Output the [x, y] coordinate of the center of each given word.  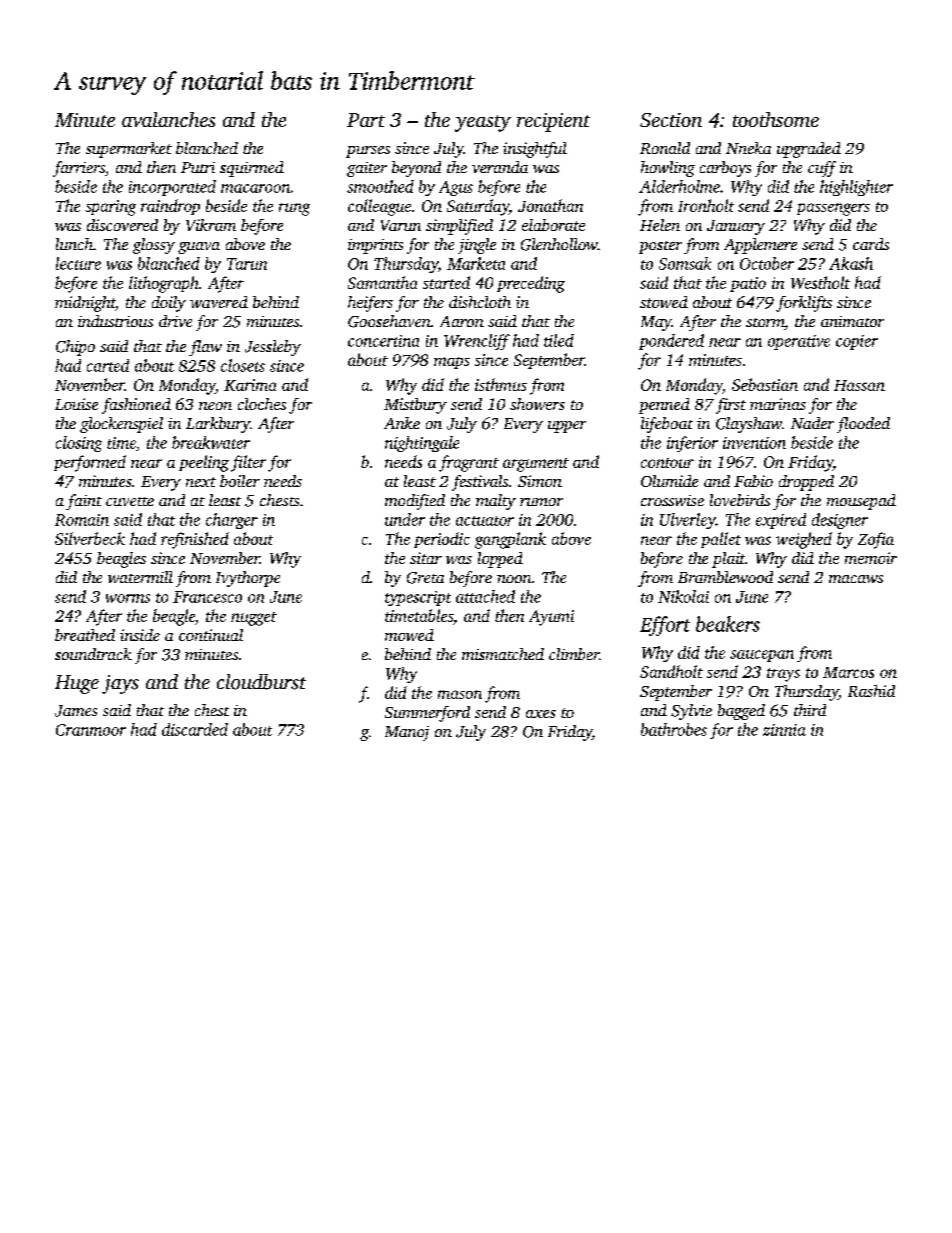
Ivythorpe [248, 579]
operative [799, 342]
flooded [863, 425]
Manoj [407, 733]
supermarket [129, 150]
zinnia [784, 730]
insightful [535, 150]
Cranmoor [91, 730]
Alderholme [679, 186]
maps [452, 363]
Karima [250, 385]
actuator [485, 521]
